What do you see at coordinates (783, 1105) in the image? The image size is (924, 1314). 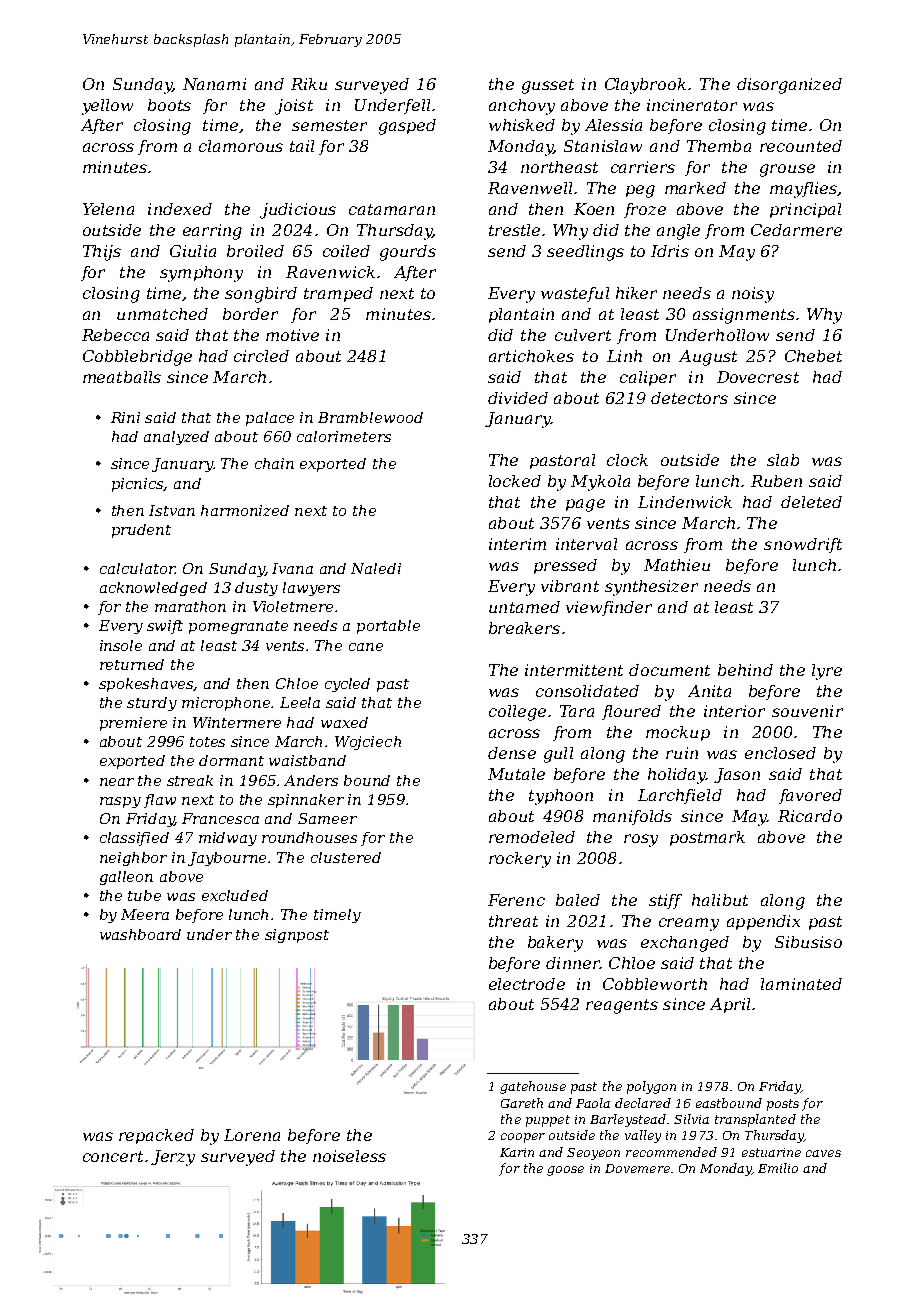 I see `posts` at bounding box center [783, 1105].
